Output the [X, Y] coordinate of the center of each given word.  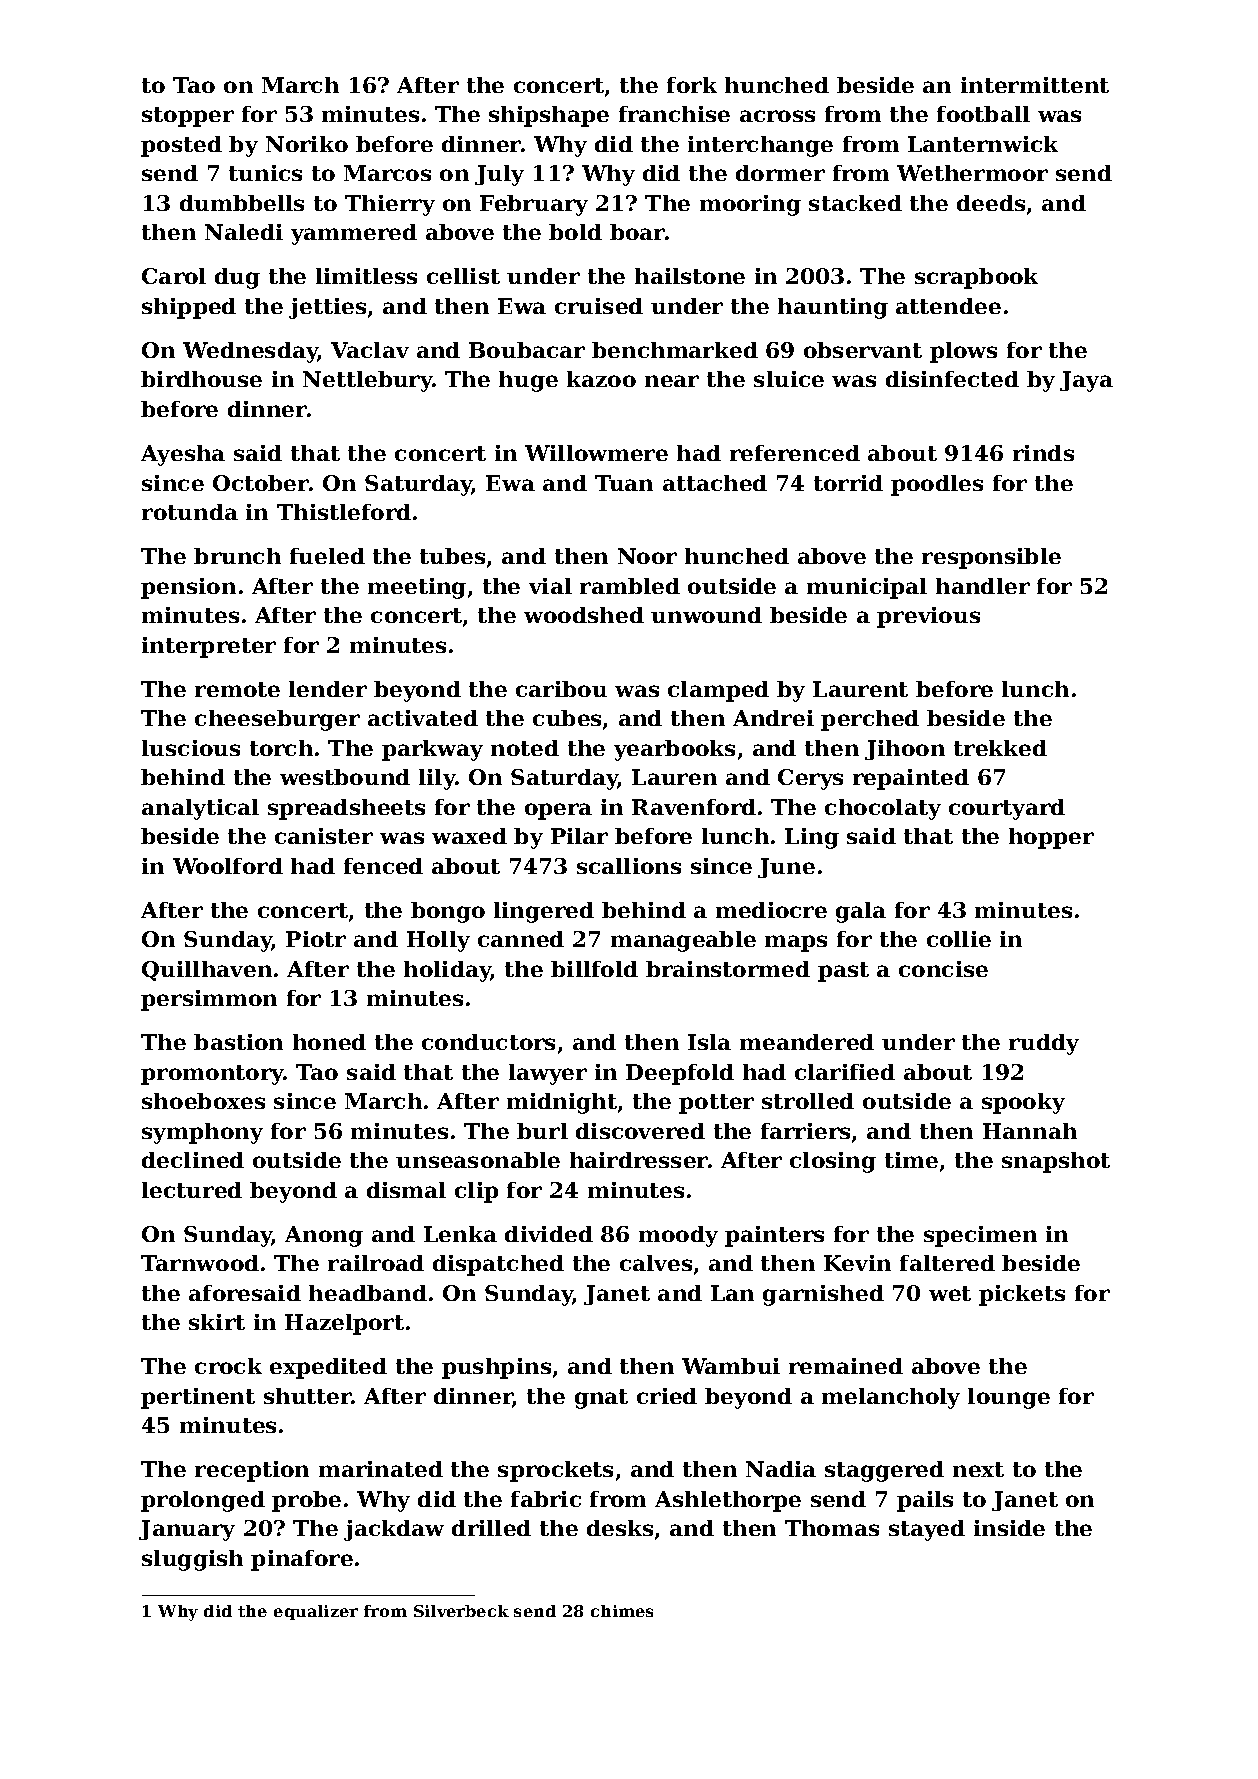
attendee [948, 306]
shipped [189, 308]
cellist [463, 276]
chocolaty [883, 809]
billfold [594, 969]
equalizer [316, 1612]
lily [437, 779]
